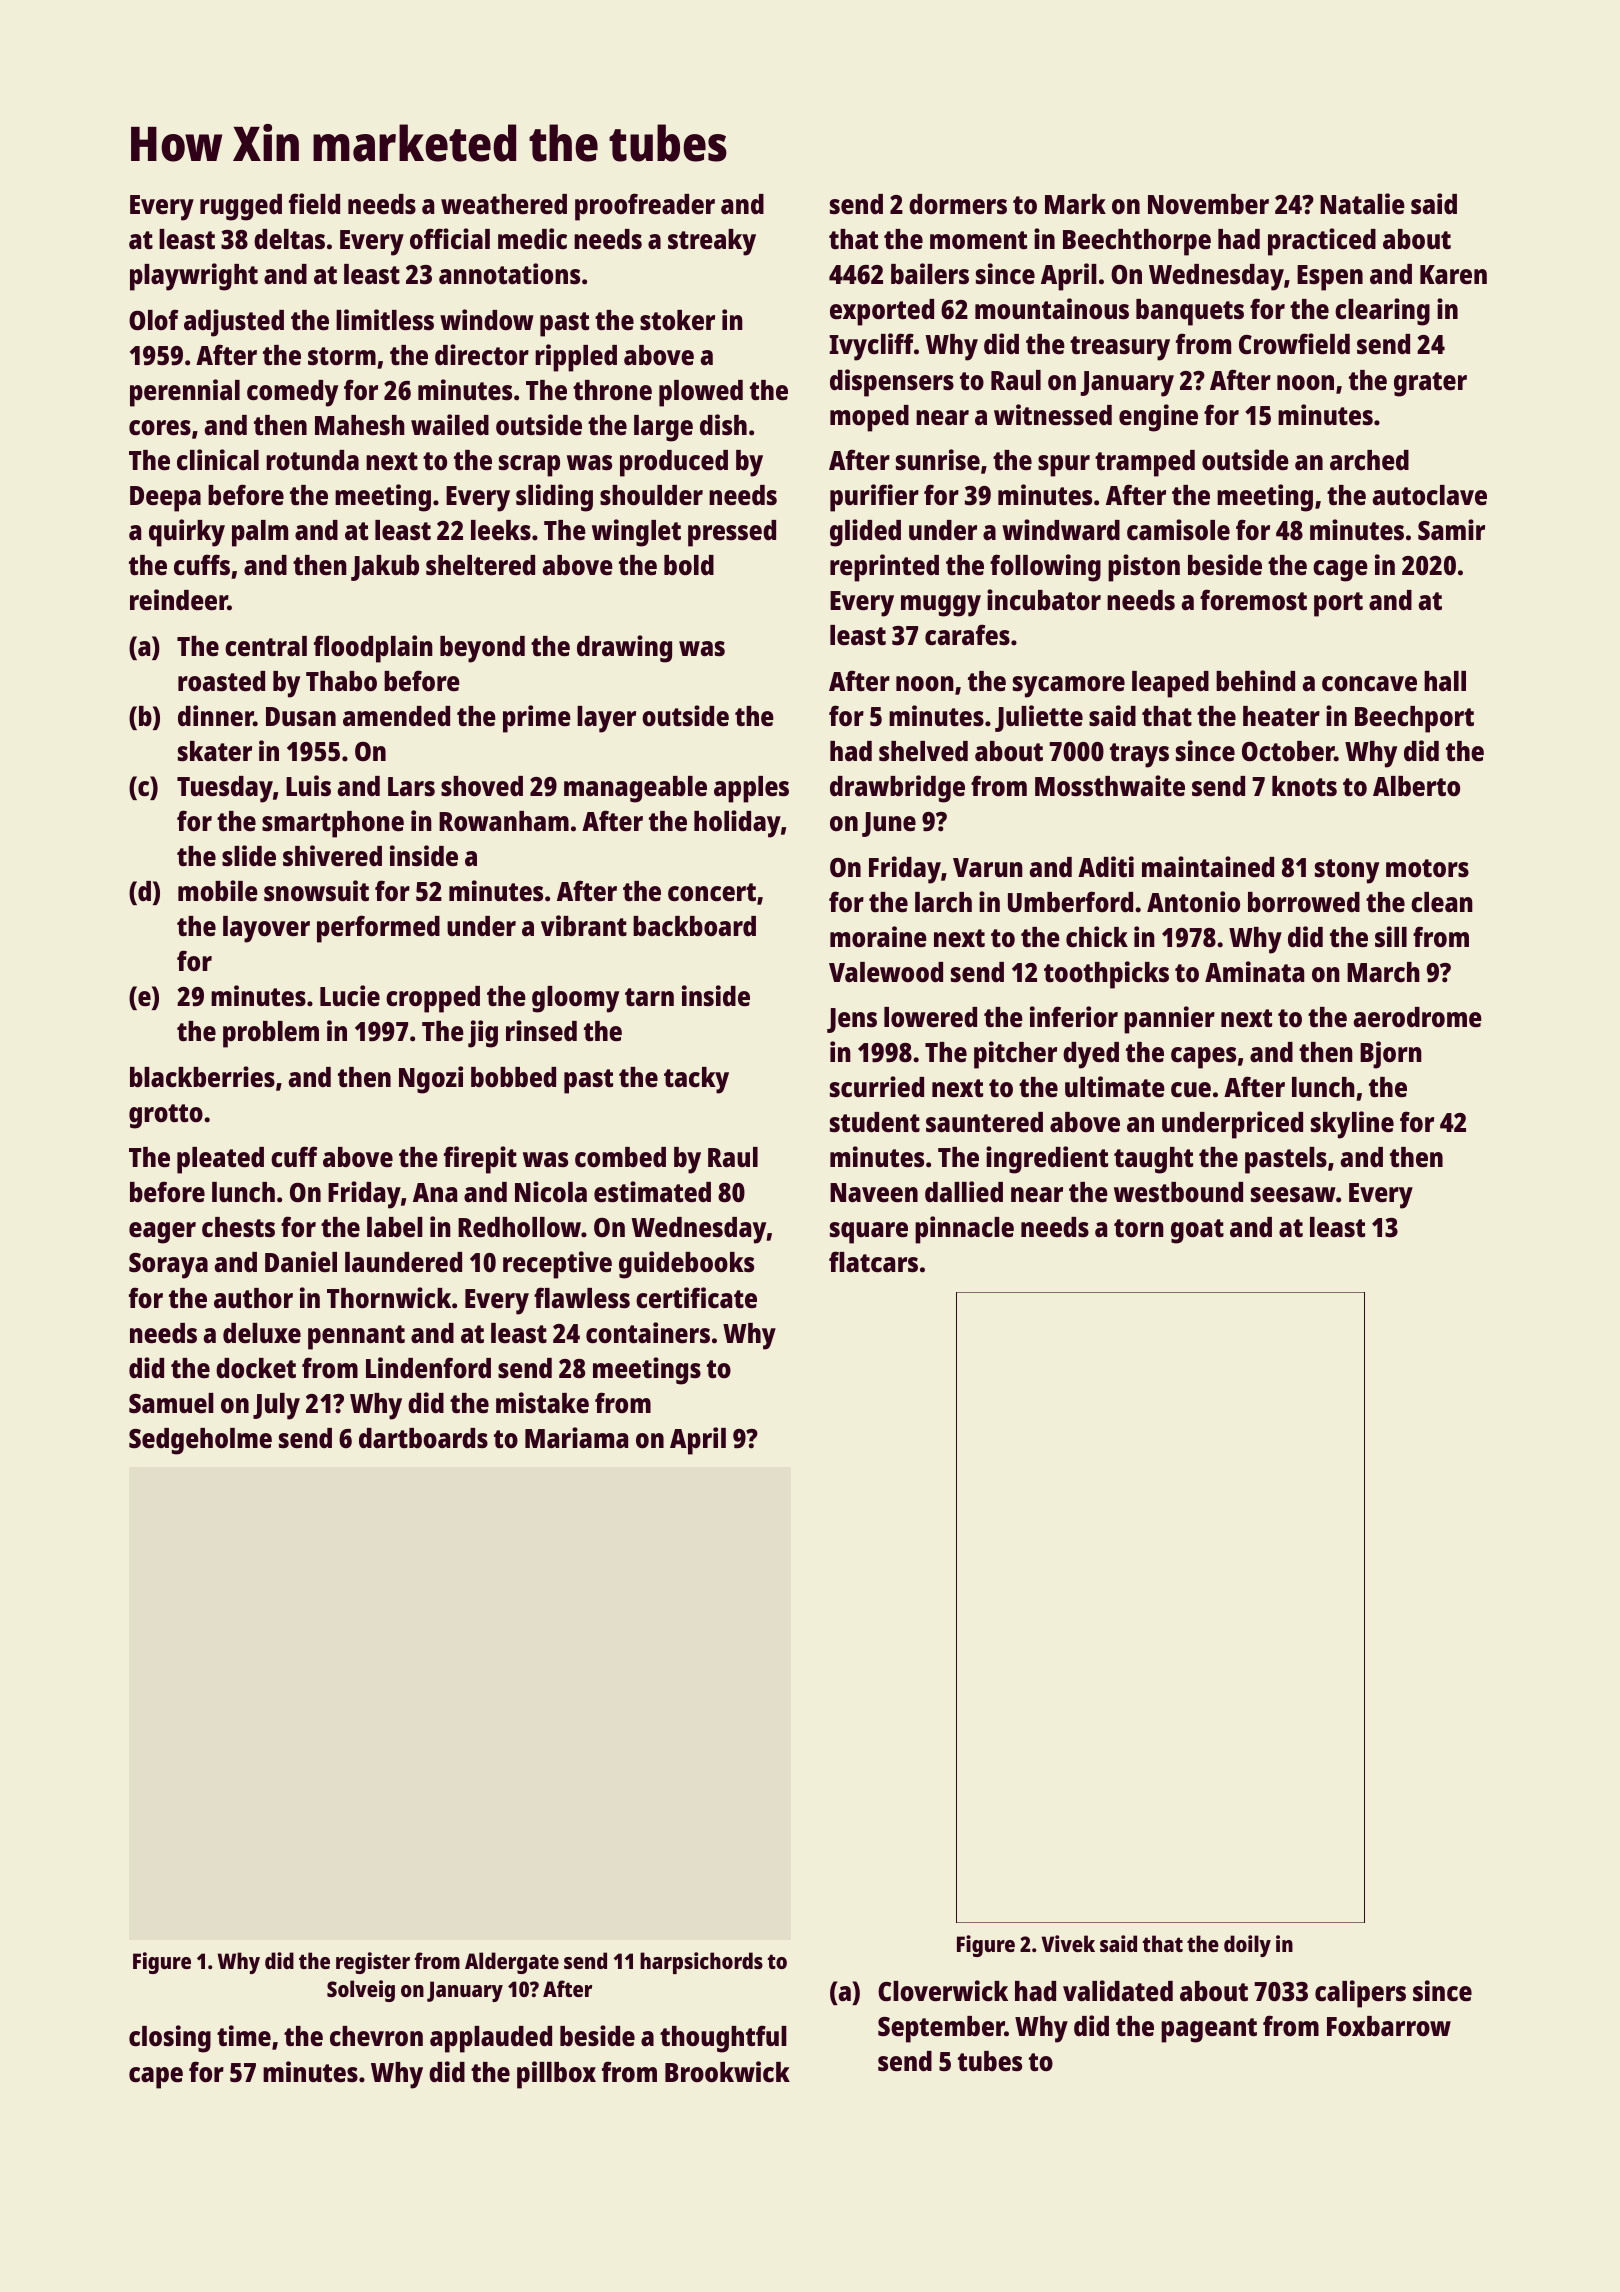 The image size is (1620, 2292). Describe the element at coordinates (256, 1368) in the page. I see `docket` at that location.
